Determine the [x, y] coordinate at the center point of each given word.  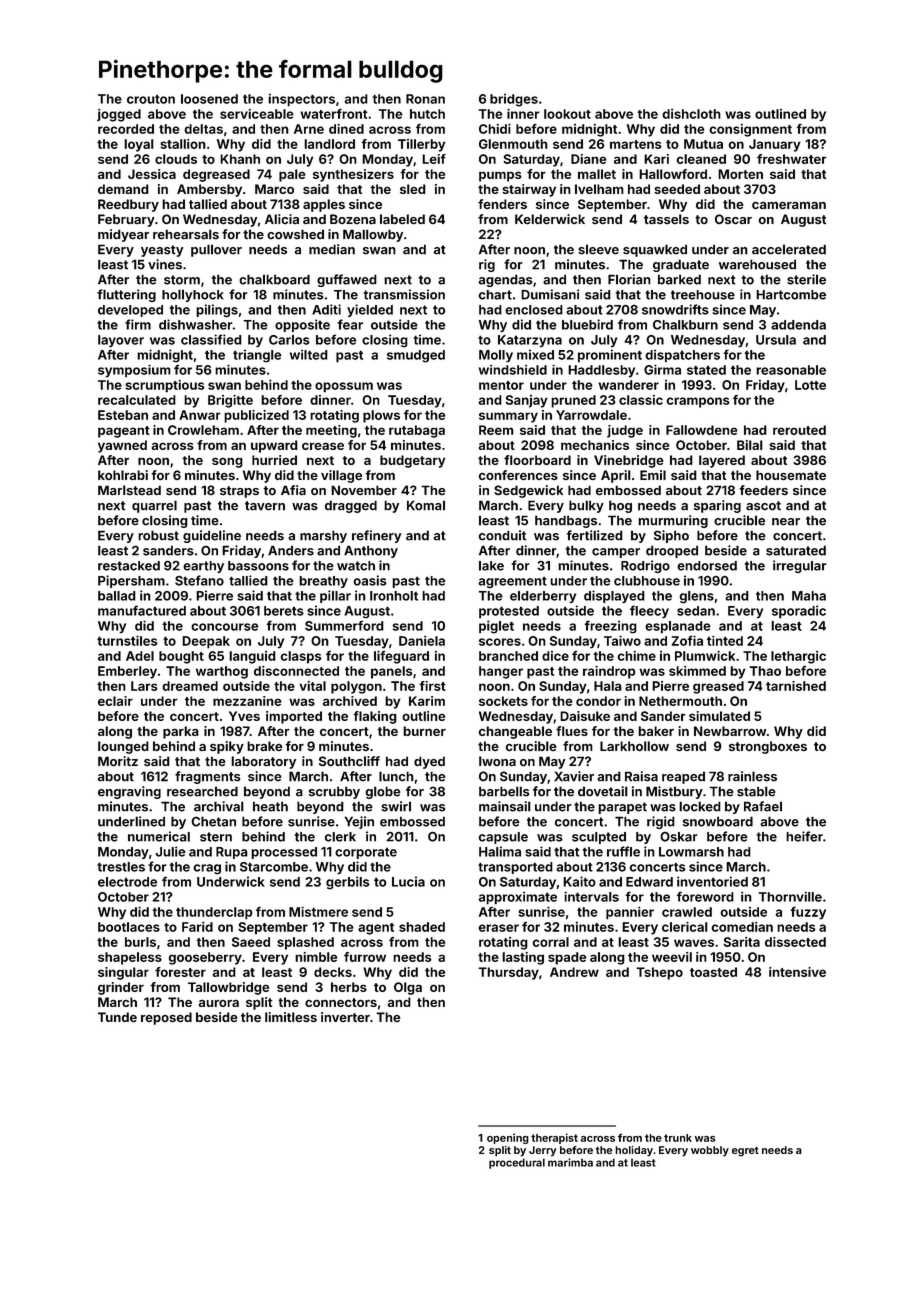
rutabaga [417, 431]
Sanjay [527, 401]
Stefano [199, 580]
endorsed [707, 566]
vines [165, 264]
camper [616, 553]
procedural [517, 1163]
